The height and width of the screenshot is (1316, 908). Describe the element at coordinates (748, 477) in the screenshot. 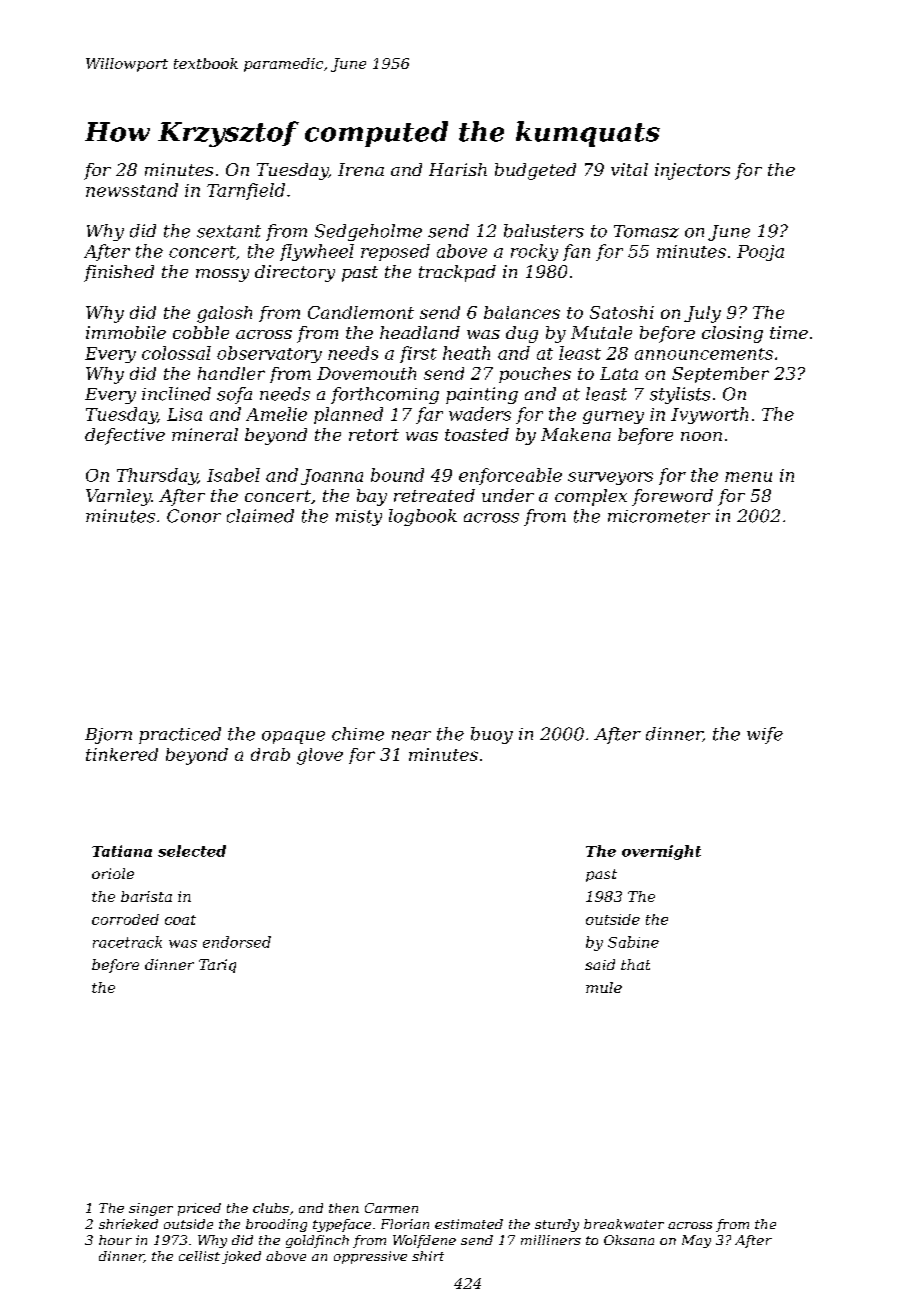

I see `menu` at that location.
